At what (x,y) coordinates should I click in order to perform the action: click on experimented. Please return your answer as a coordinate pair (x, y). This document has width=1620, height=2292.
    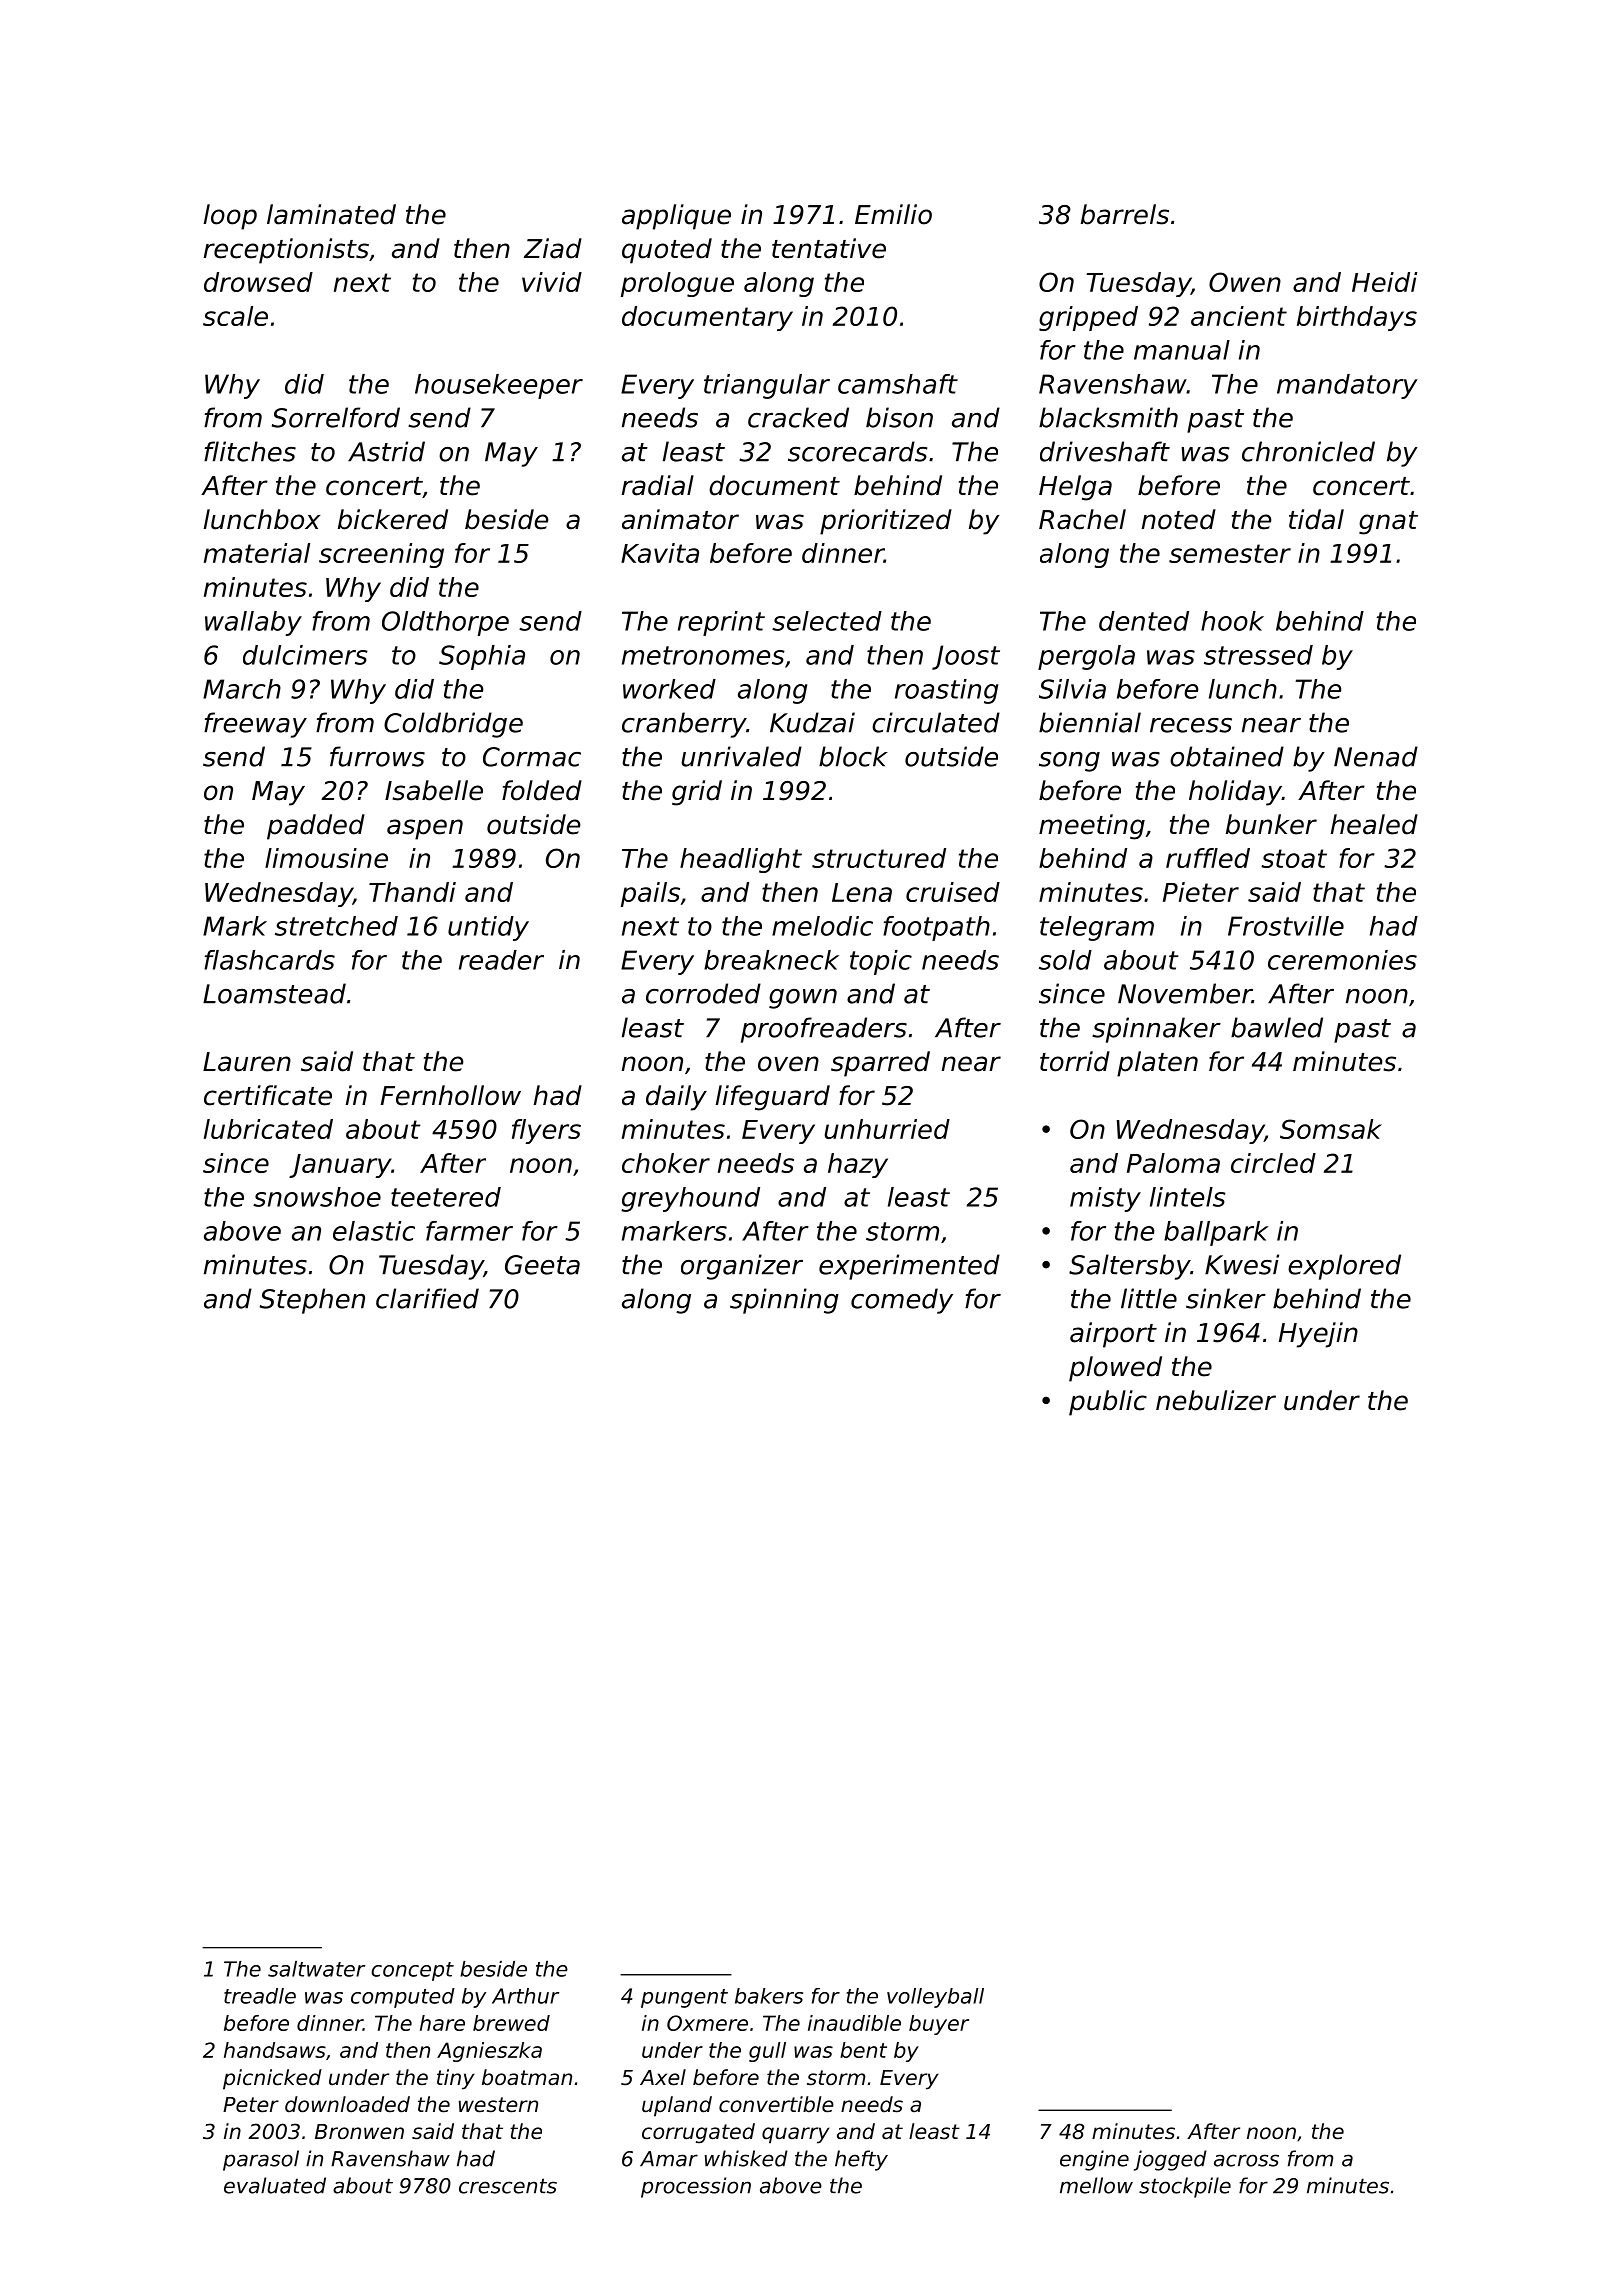
    Looking at the image, I should click on (909, 1267).
